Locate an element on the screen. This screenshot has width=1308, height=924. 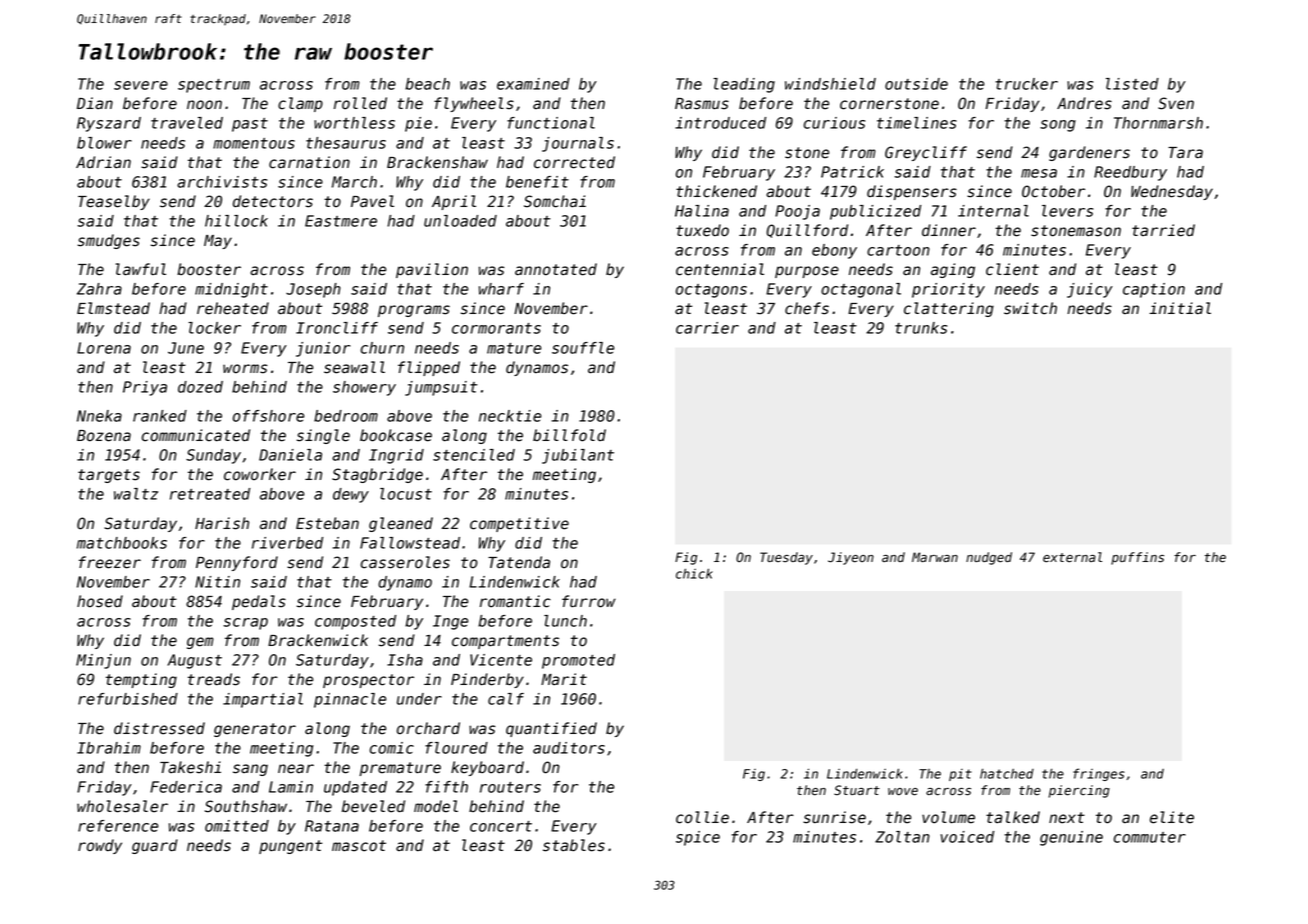
leading is located at coordinates (744, 85).
